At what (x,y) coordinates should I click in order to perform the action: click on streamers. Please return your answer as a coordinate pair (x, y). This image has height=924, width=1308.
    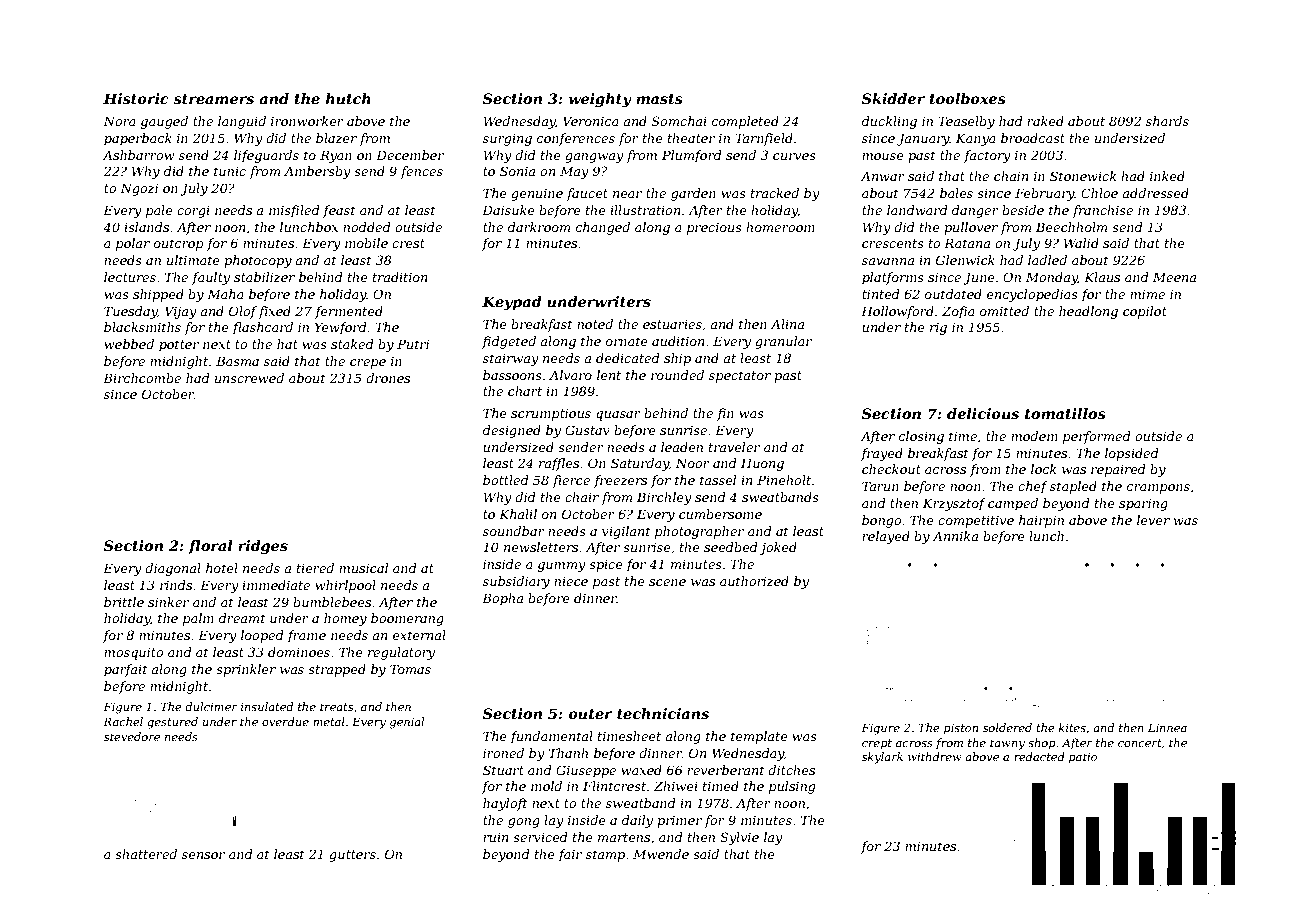
    Looking at the image, I should click on (213, 99).
